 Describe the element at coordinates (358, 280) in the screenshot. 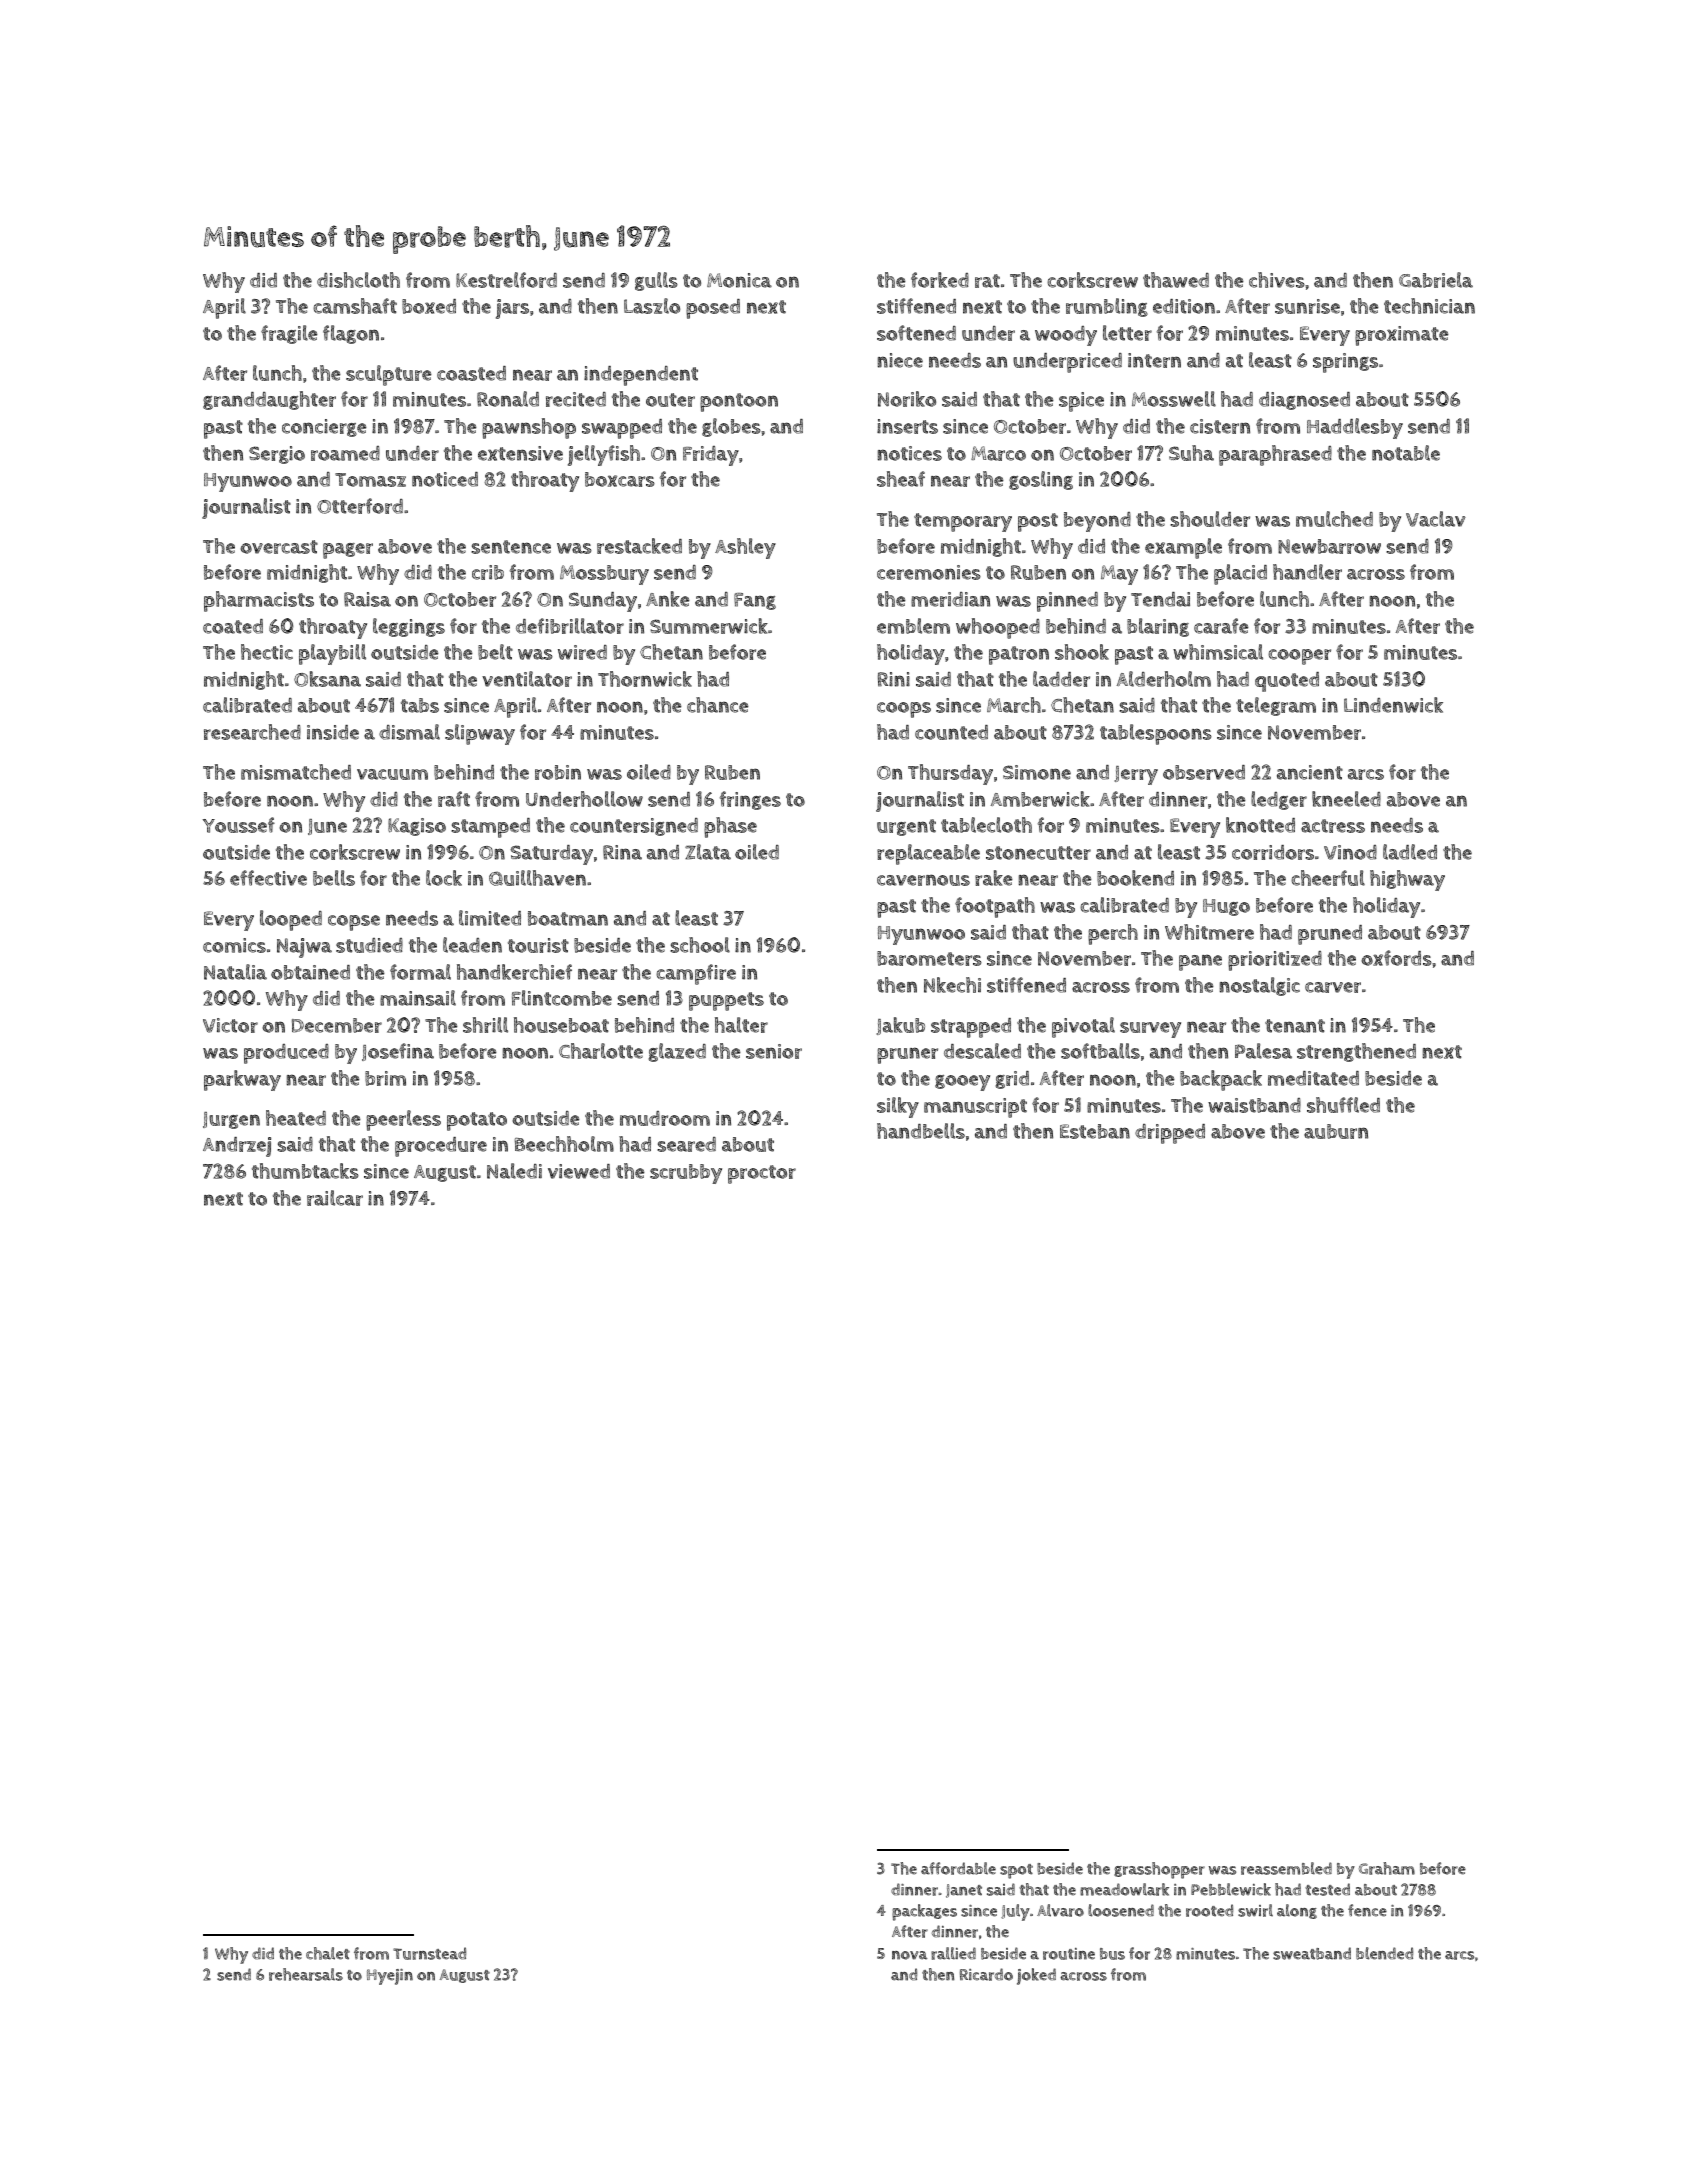

I see `dishcloth` at that location.
